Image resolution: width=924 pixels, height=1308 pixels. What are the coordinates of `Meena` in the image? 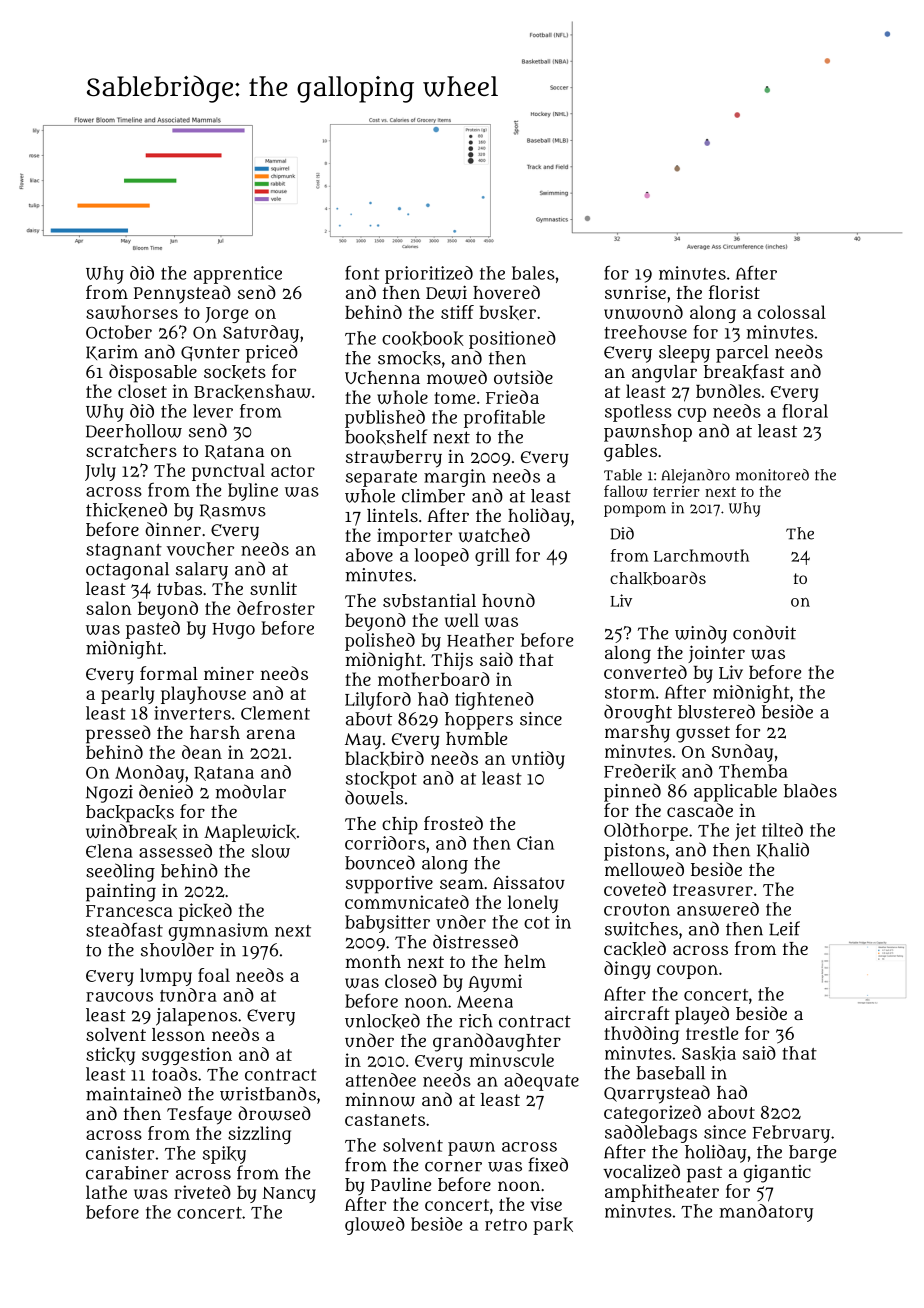 It's located at (485, 1002).
